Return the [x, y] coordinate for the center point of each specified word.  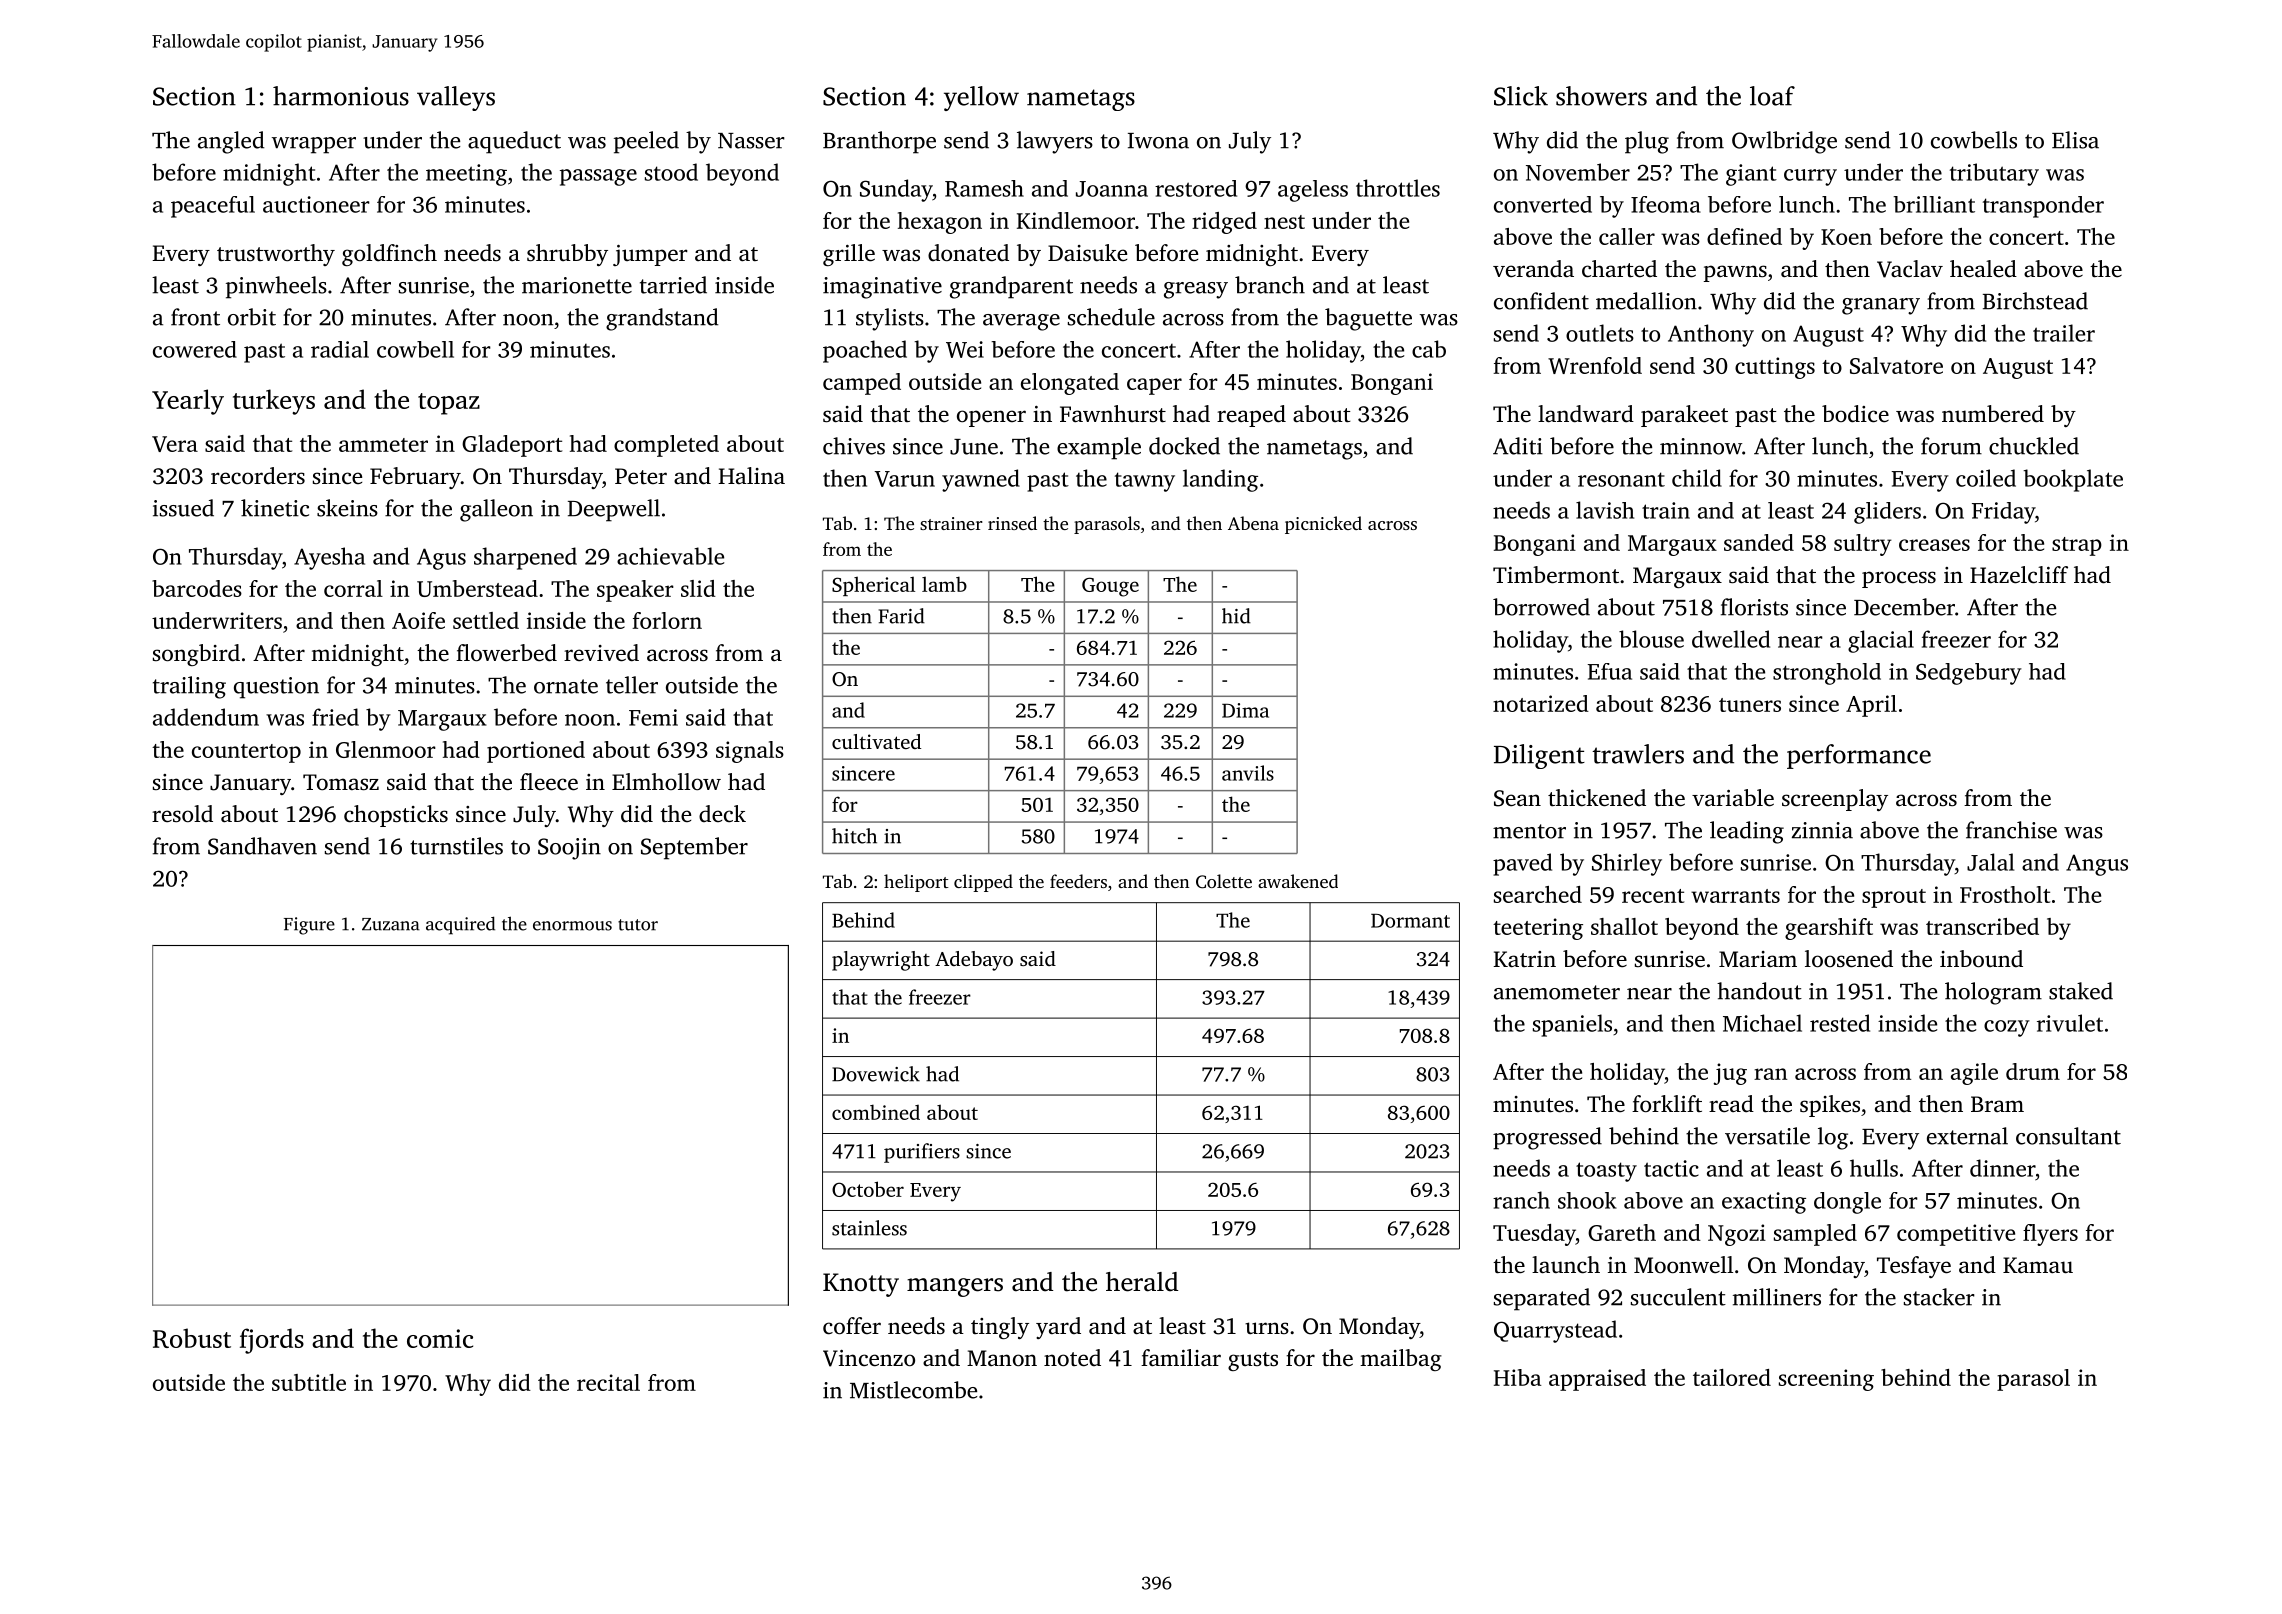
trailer [2064, 333]
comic [440, 1338]
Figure [309, 926]
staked [2081, 991]
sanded [1759, 542]
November [1578, 172]
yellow [981, 98]
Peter [641, 476]
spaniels [1572, 1025]
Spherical [873, 586]
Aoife [418, 620]
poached [865, 351]
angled [231, 142]
